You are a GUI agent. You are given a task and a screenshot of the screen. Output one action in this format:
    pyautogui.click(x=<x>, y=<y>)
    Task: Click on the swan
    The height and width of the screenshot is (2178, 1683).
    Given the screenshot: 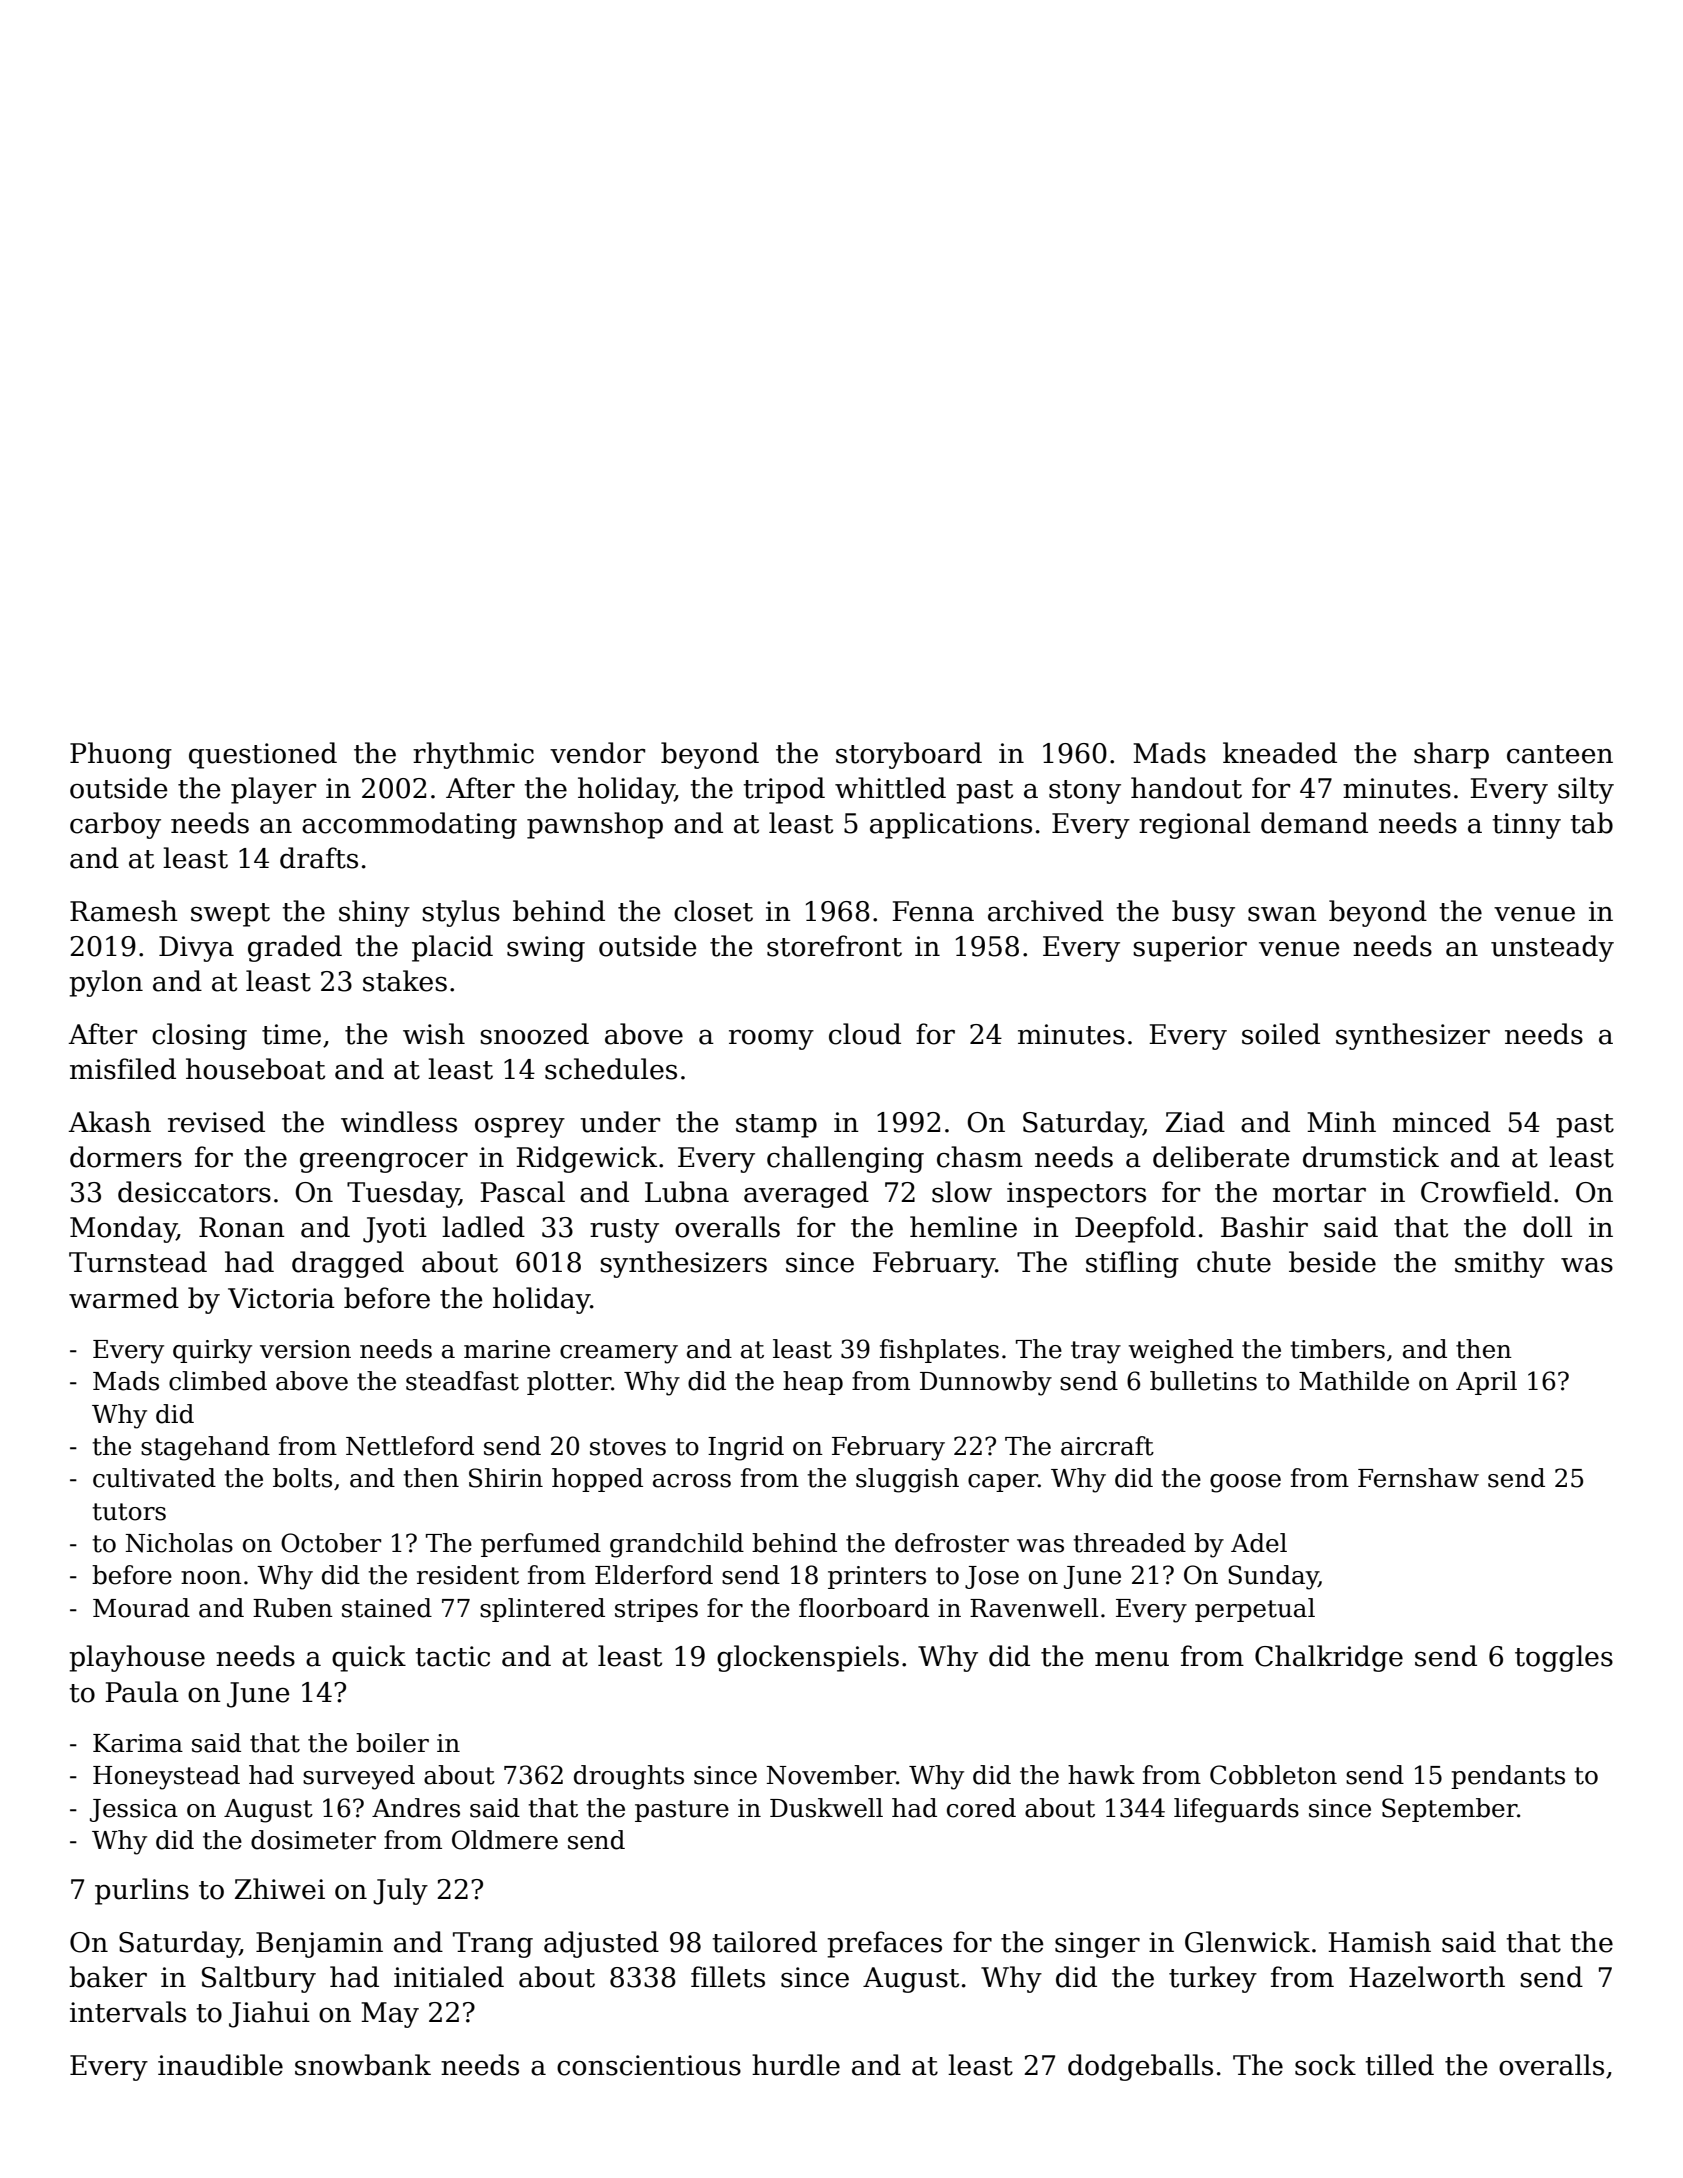 What is the action you would take?
    pyautogui.click(x=1282, y=914)
